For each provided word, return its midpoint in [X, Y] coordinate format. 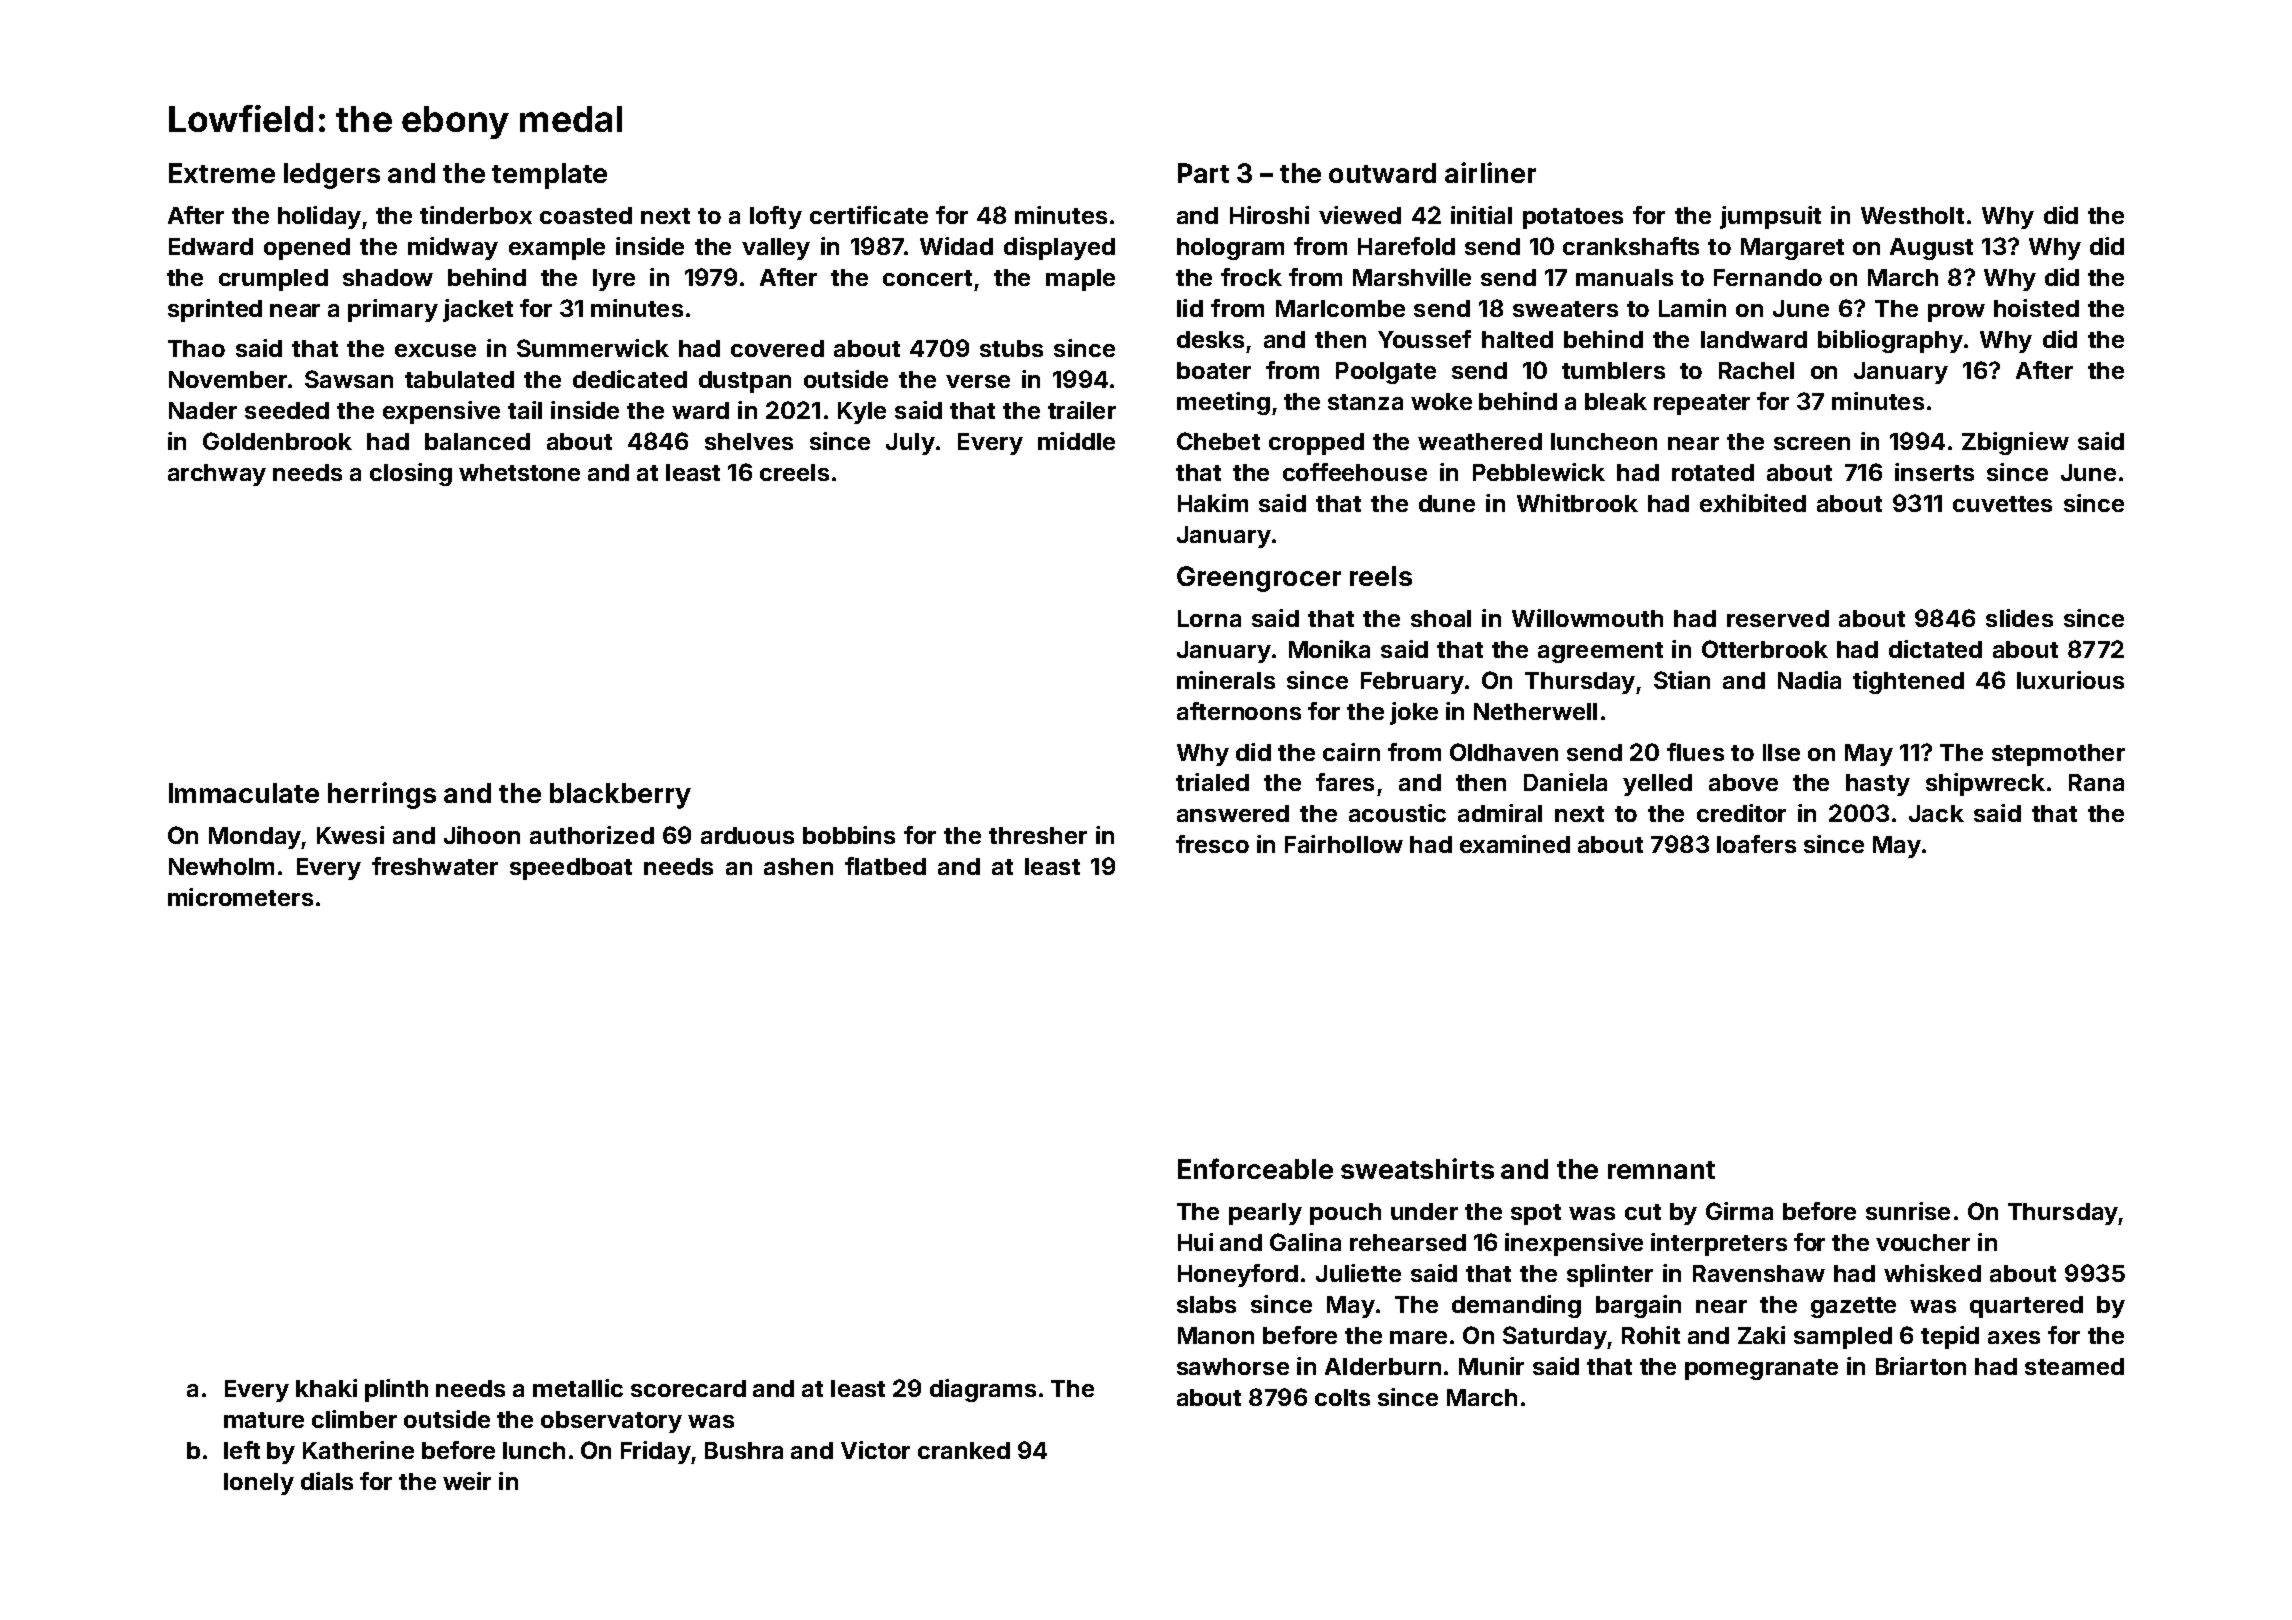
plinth [396, 1390]
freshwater [435, 866]
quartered [2026, 1307]
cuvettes [2002, 504]
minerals [1226, 680]
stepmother [2058, 755]
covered [777, 348]
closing [411, 474]
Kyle [862, 413]
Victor [875, 1450]
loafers [1756, 844]
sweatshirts [1417, 1168]
